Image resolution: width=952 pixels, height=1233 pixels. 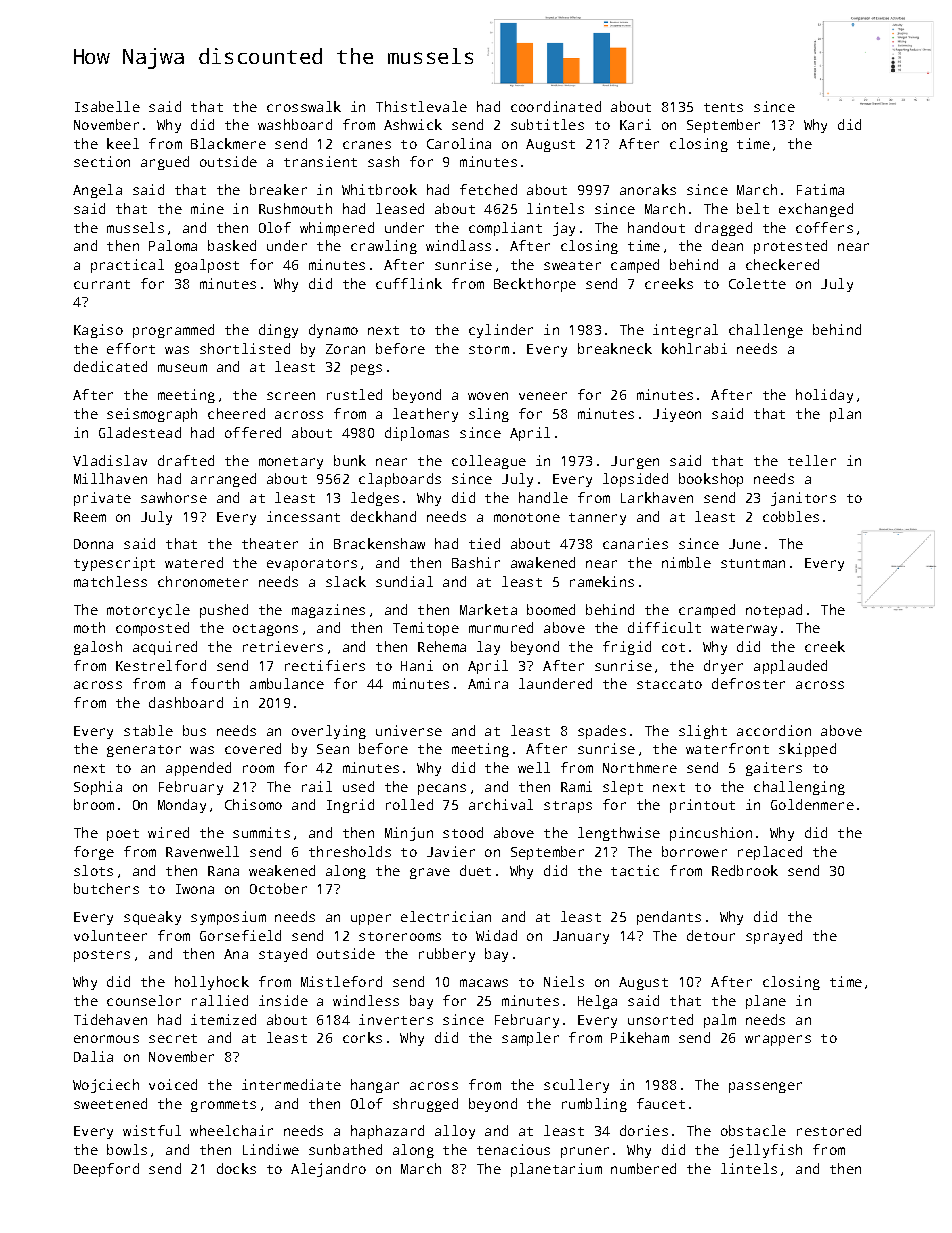 What do you see at coordinates (283, 955) in the screenshot?
I see `stayed` at bounding box center [283, 955].
